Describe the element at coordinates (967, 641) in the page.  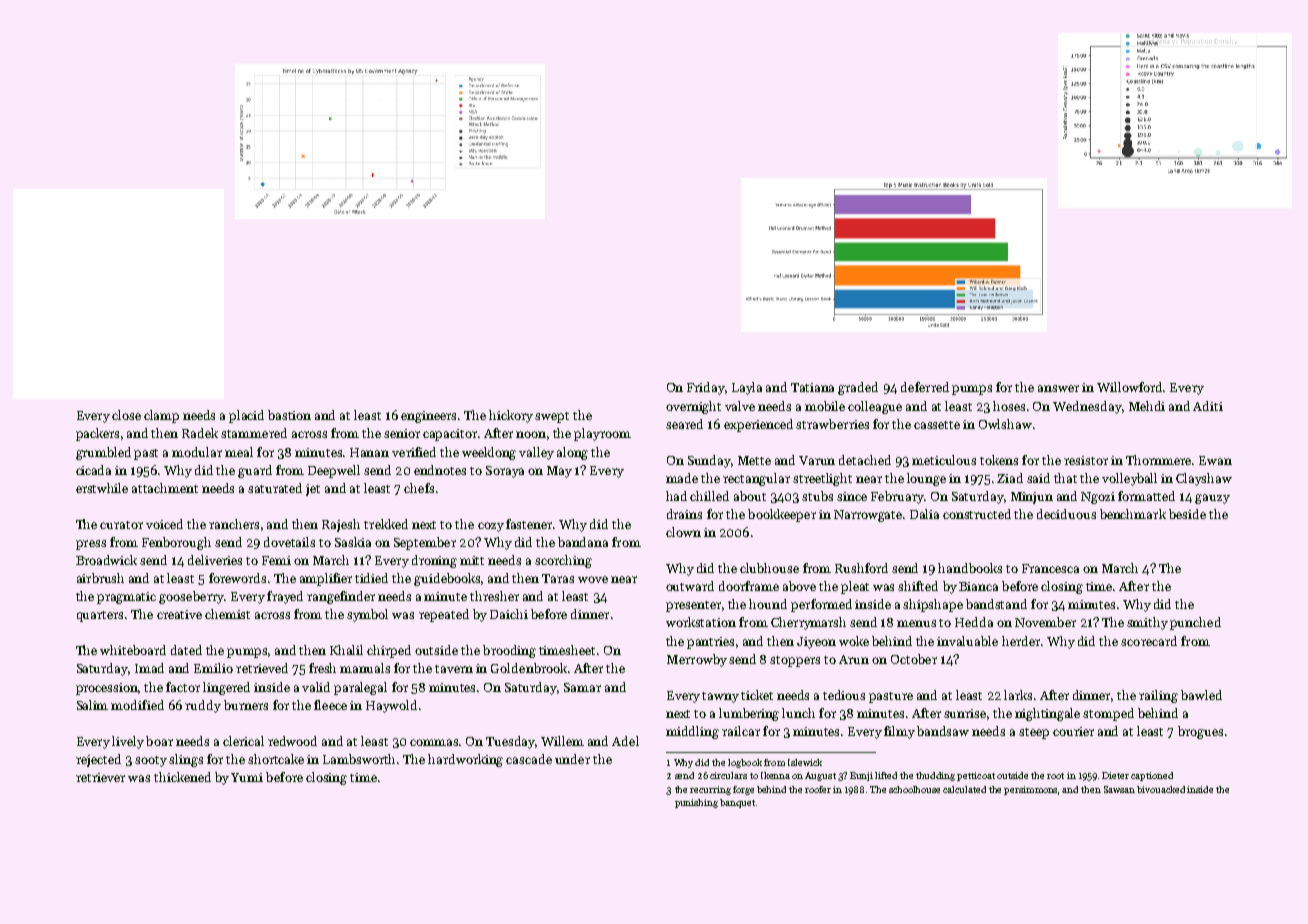
I see `invaluable` at that location.
